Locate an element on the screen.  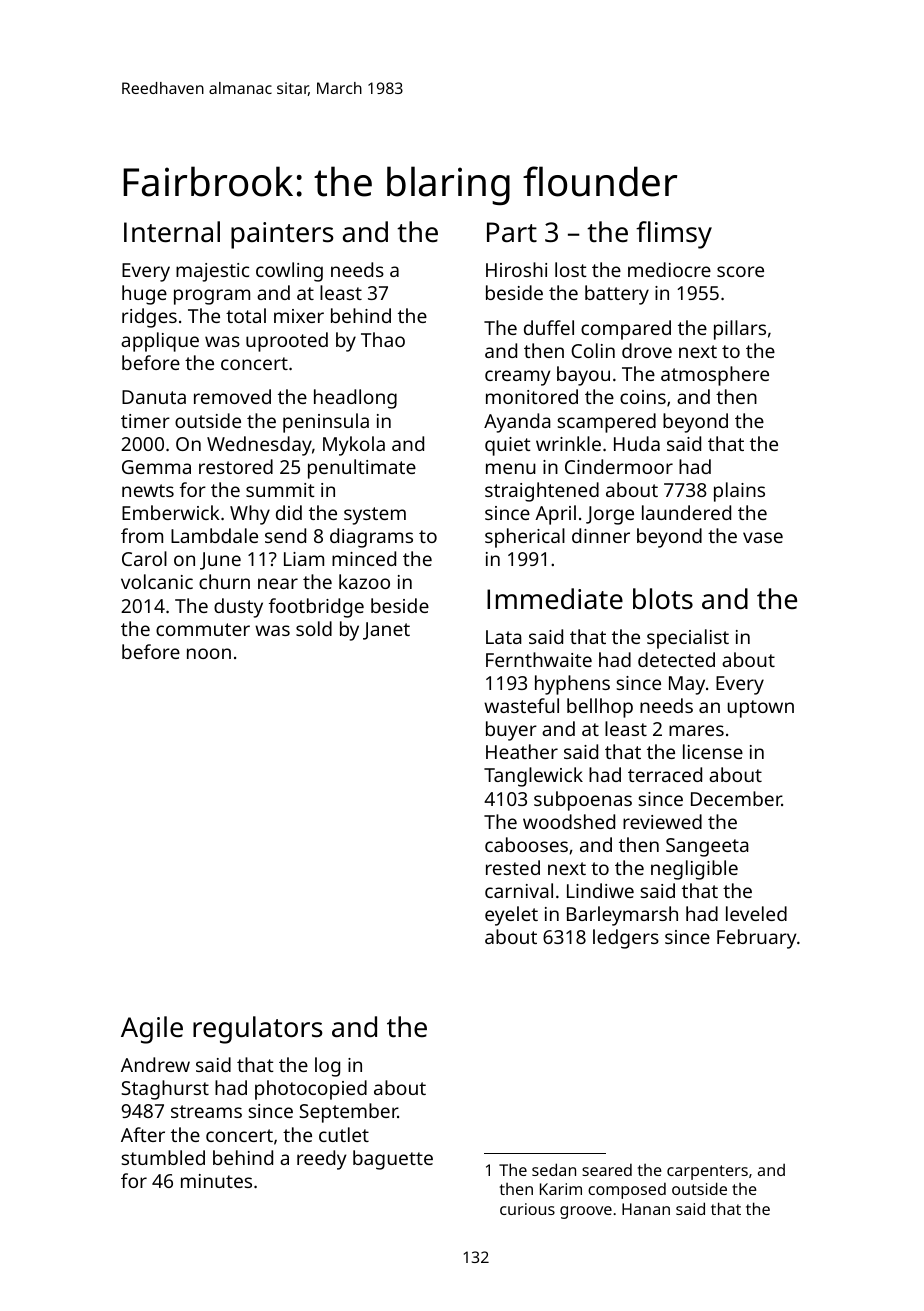
specialist is located at coordinates (688, 639).
